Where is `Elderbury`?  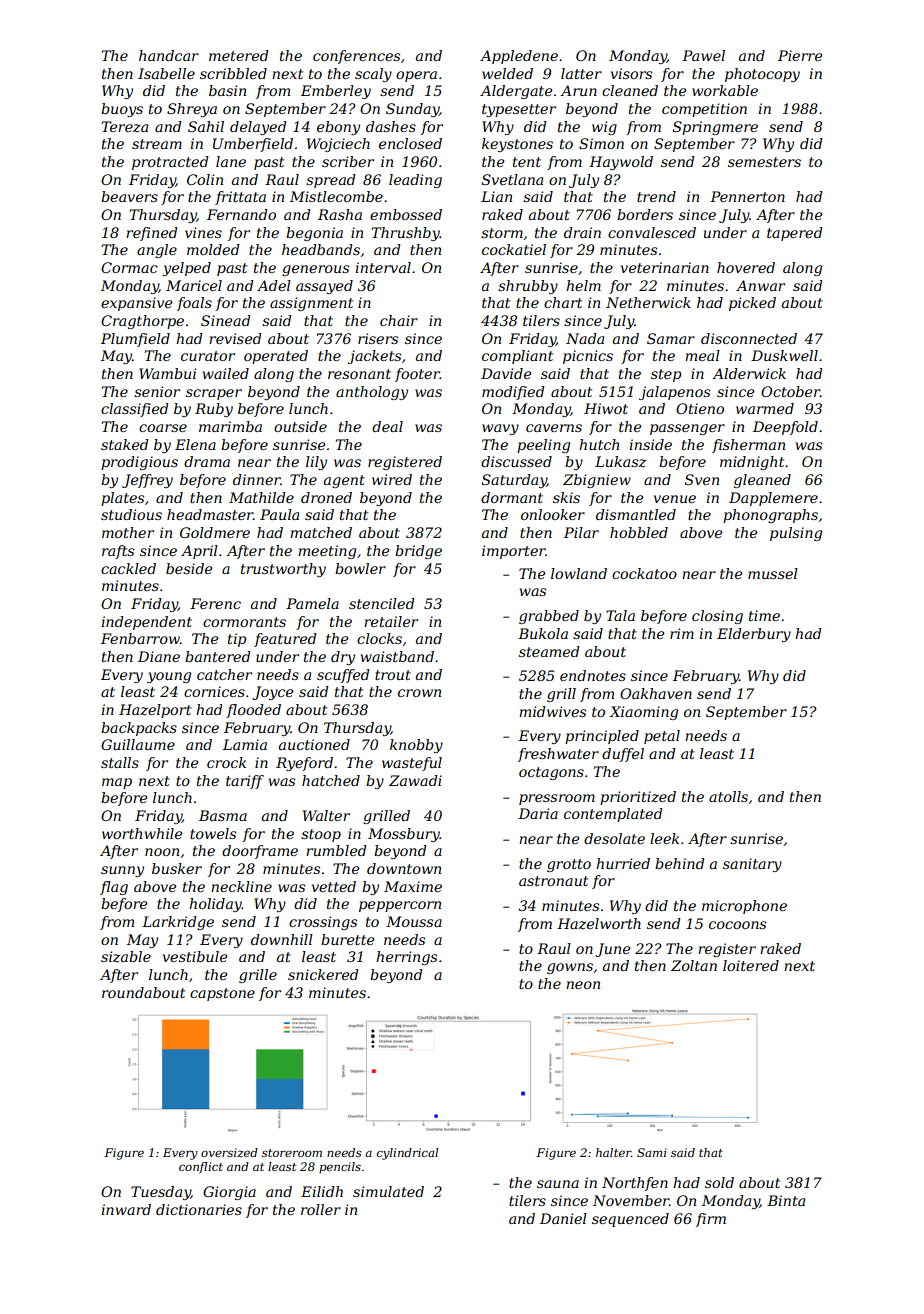 Elderbury is located at coordinates (754, 635).
